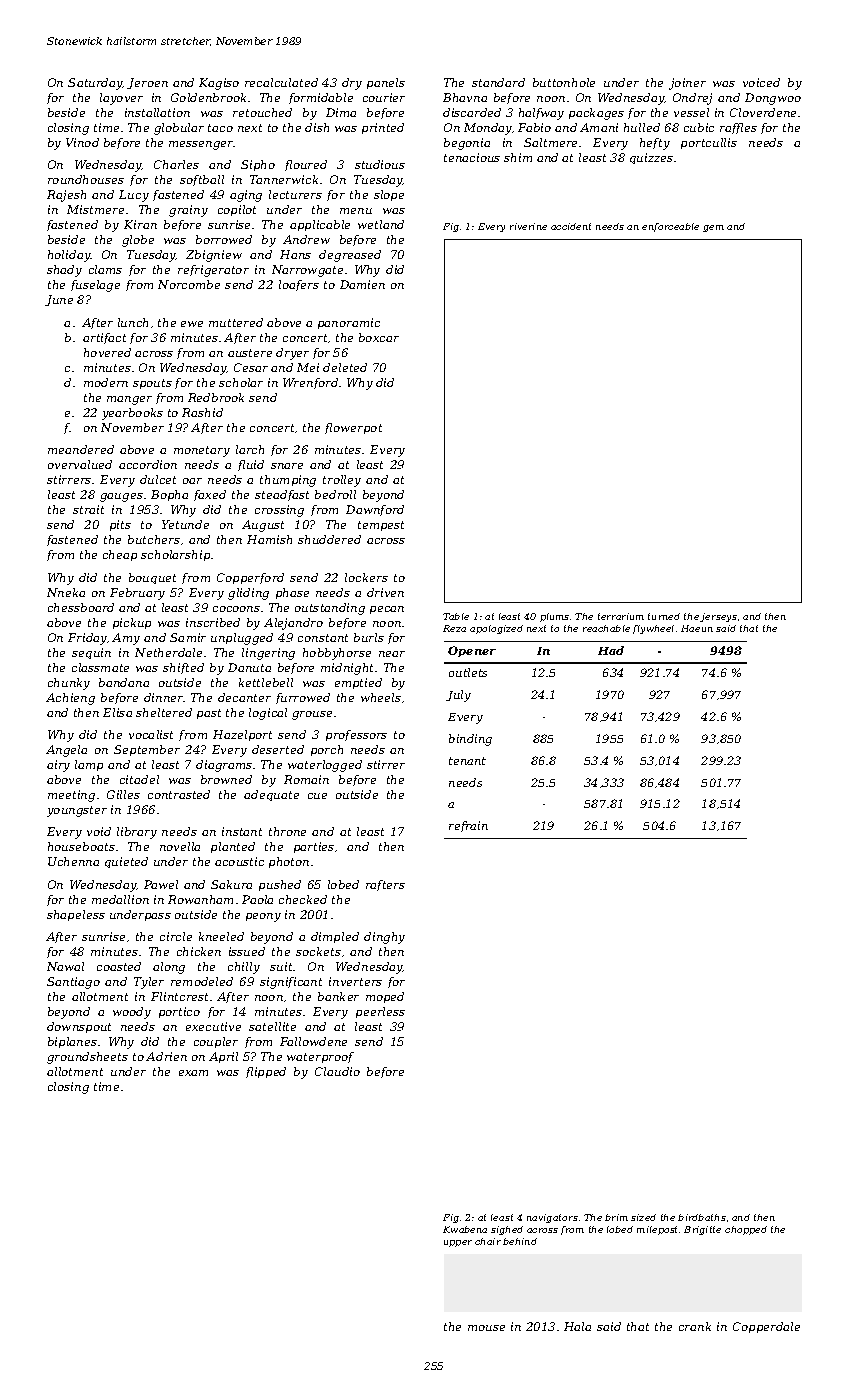  Describe the element at coordinates (148, 464) in the screenshot. I see `accordion` at that location.
